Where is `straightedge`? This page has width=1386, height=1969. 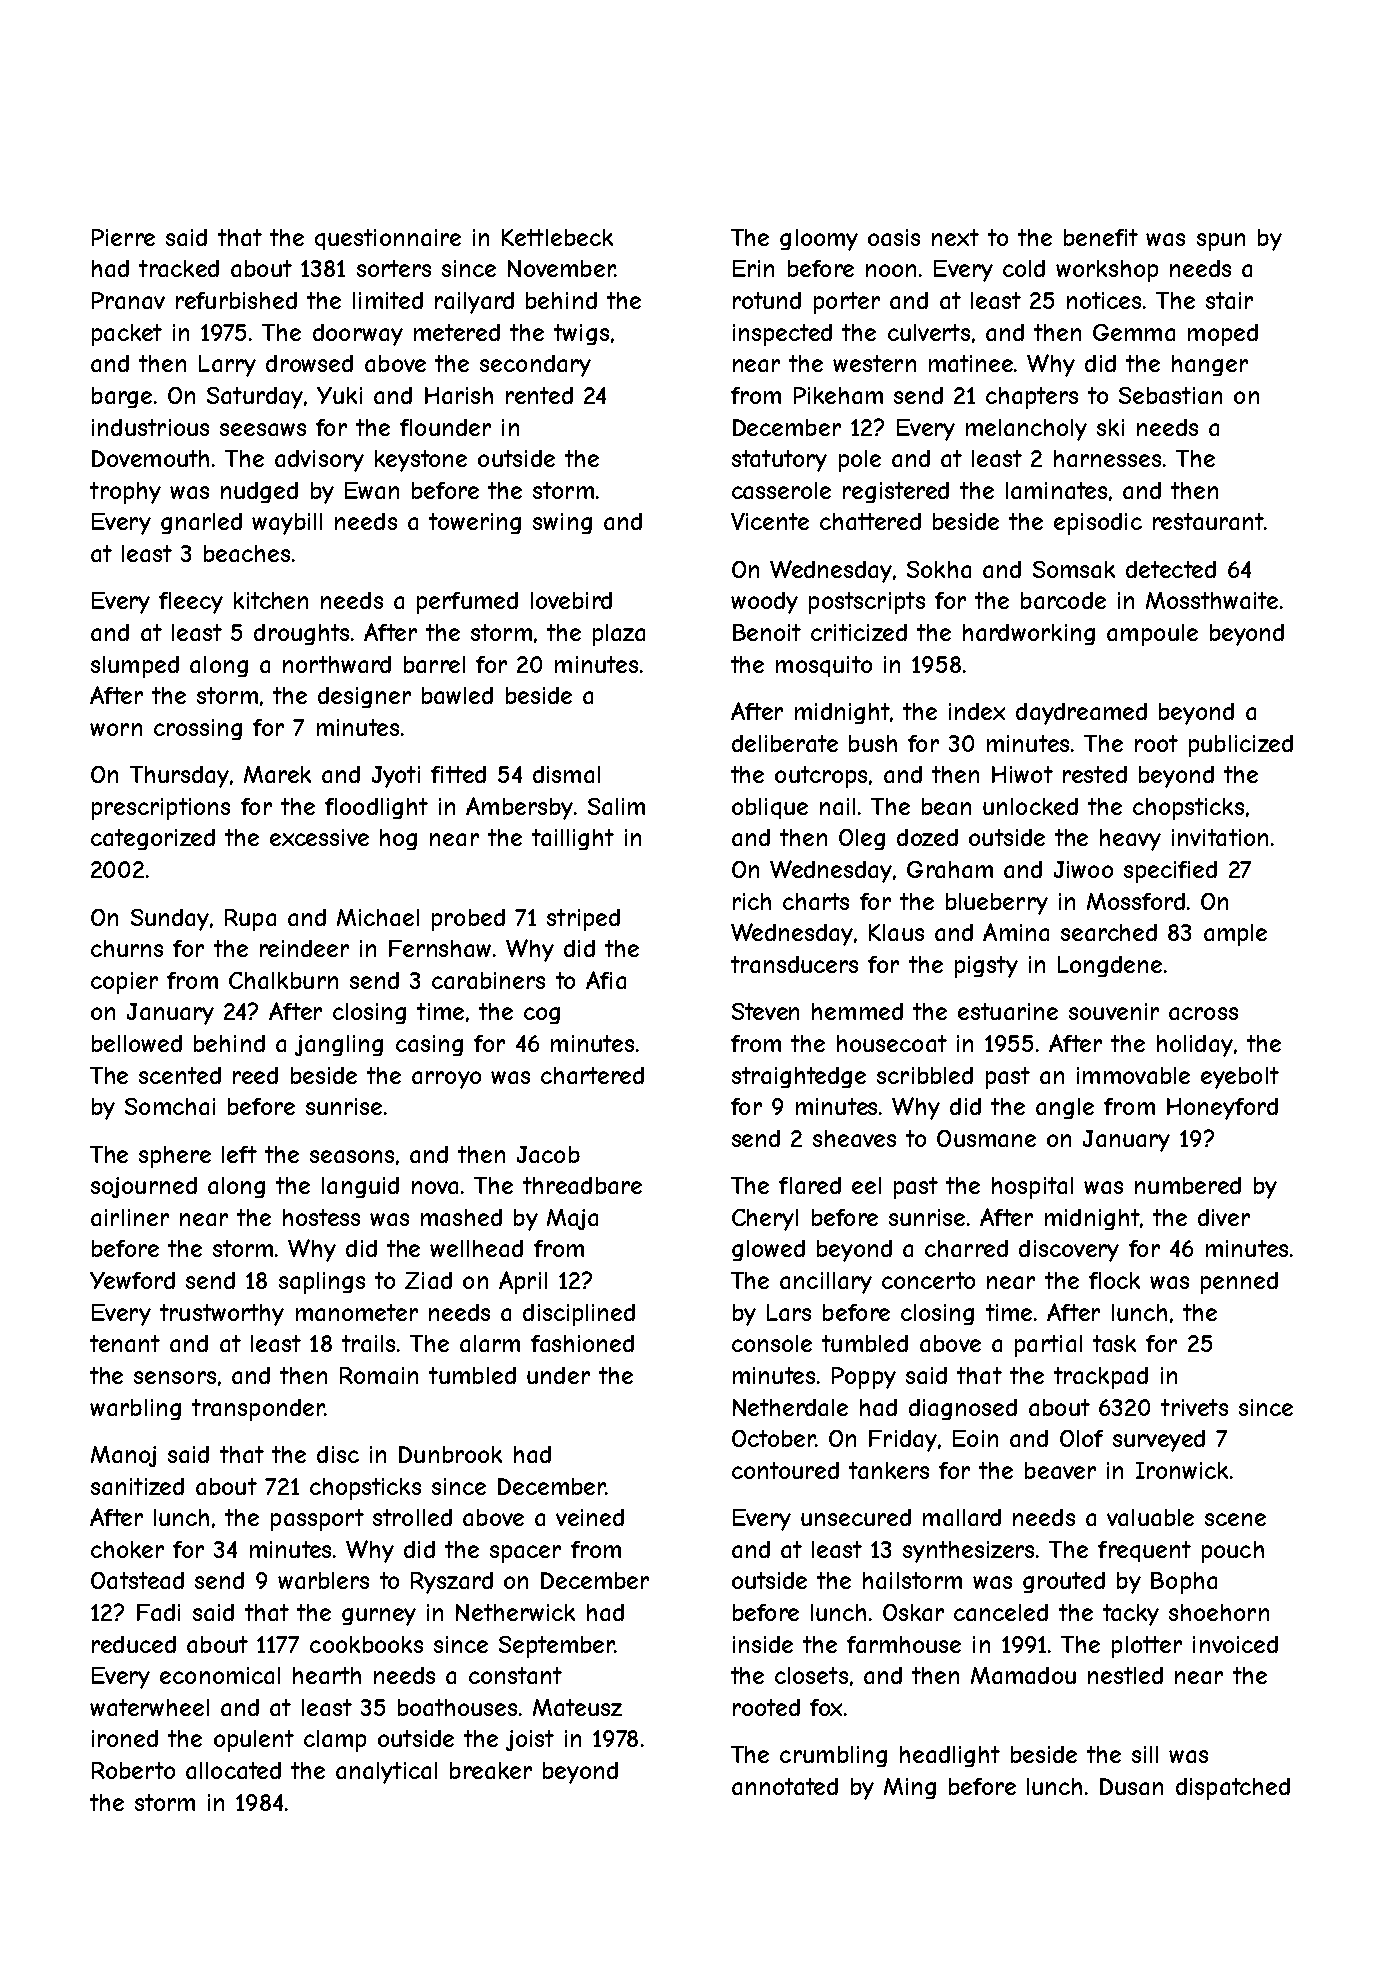
straightedge is located at coordinates (799, 1077).
